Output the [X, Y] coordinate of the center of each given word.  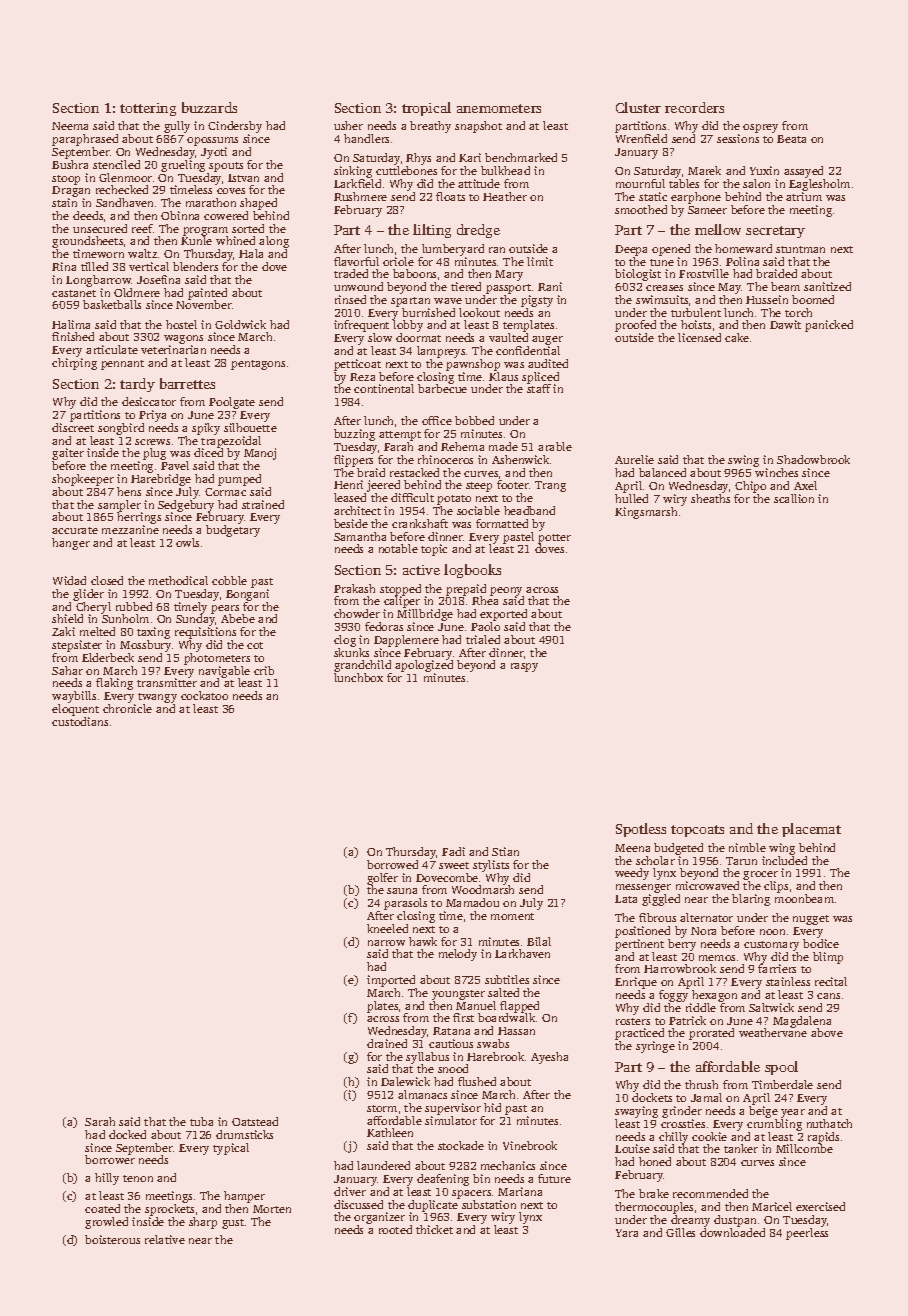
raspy [524, 667]
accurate [75, 530]
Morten [272, 1209]
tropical [426, 109]
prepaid [466, 590]
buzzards [209, 107]
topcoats [697, 831]
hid [492, 1107]
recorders [694, 107]
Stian [505, 851]
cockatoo [204, 695]
